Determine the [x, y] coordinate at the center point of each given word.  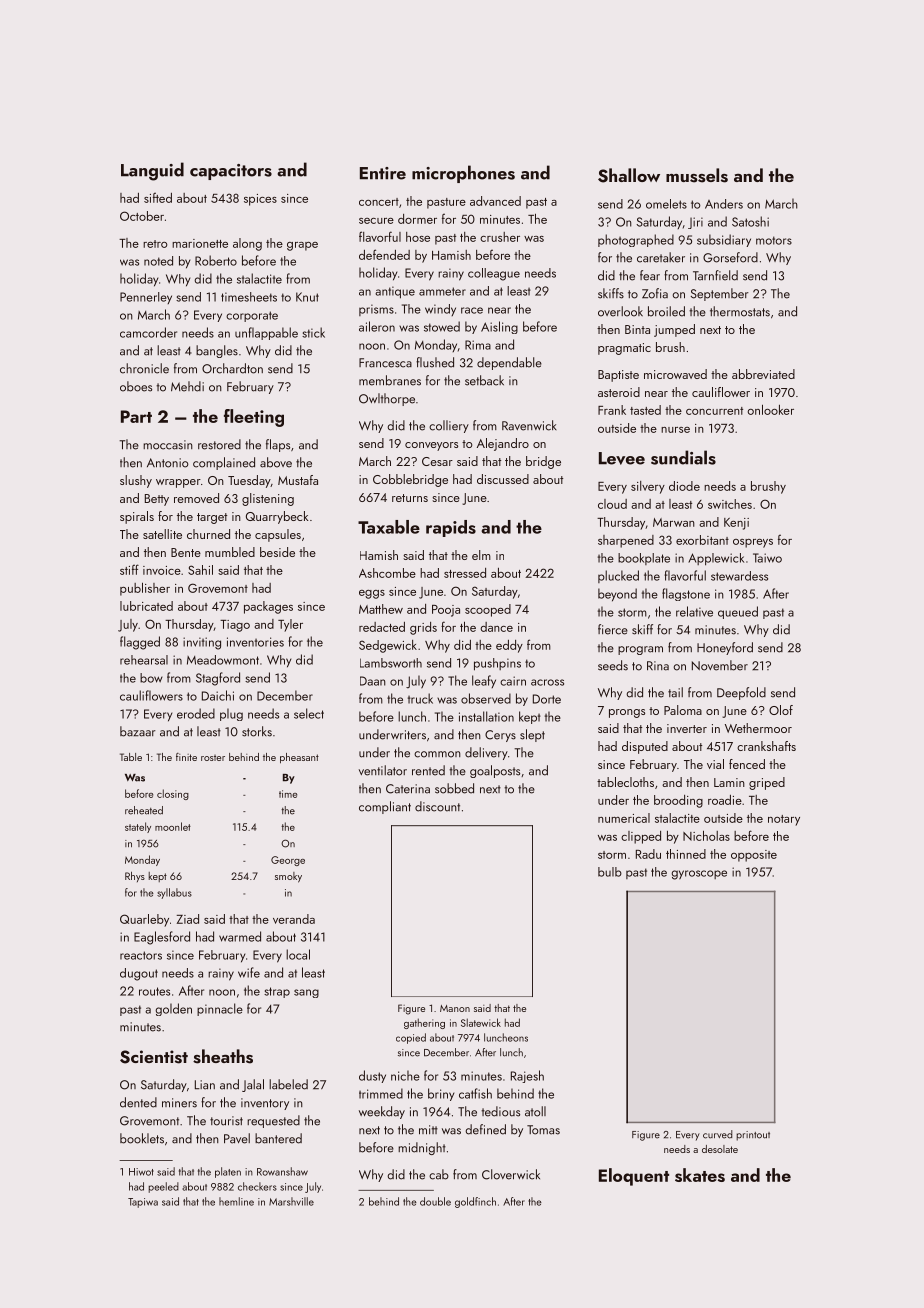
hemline [236, 1201]
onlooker [770, 410]
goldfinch [475, 1202]
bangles [217, 351]
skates [700, 1175]
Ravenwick [529, 425]
